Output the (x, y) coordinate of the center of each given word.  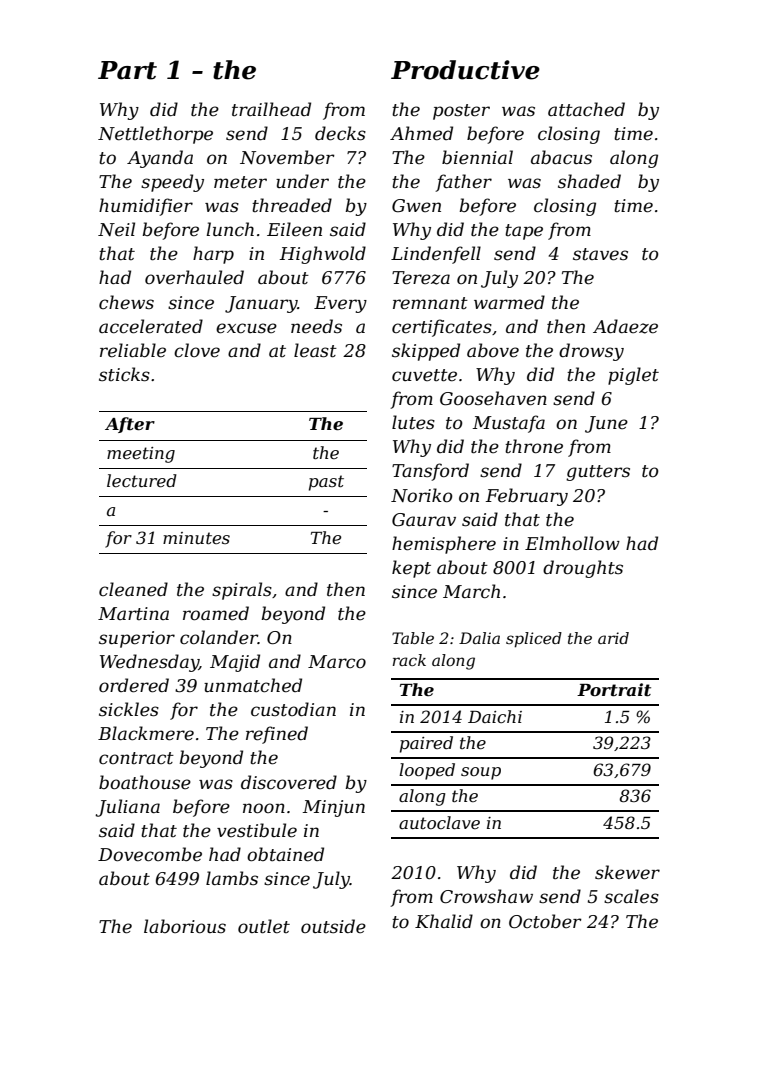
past (326, 483)
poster (461, 112)
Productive (465, 70)
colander (219, 637)
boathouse (145, 782)
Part (127, 70)
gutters (598, 473)
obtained (285, 854)
